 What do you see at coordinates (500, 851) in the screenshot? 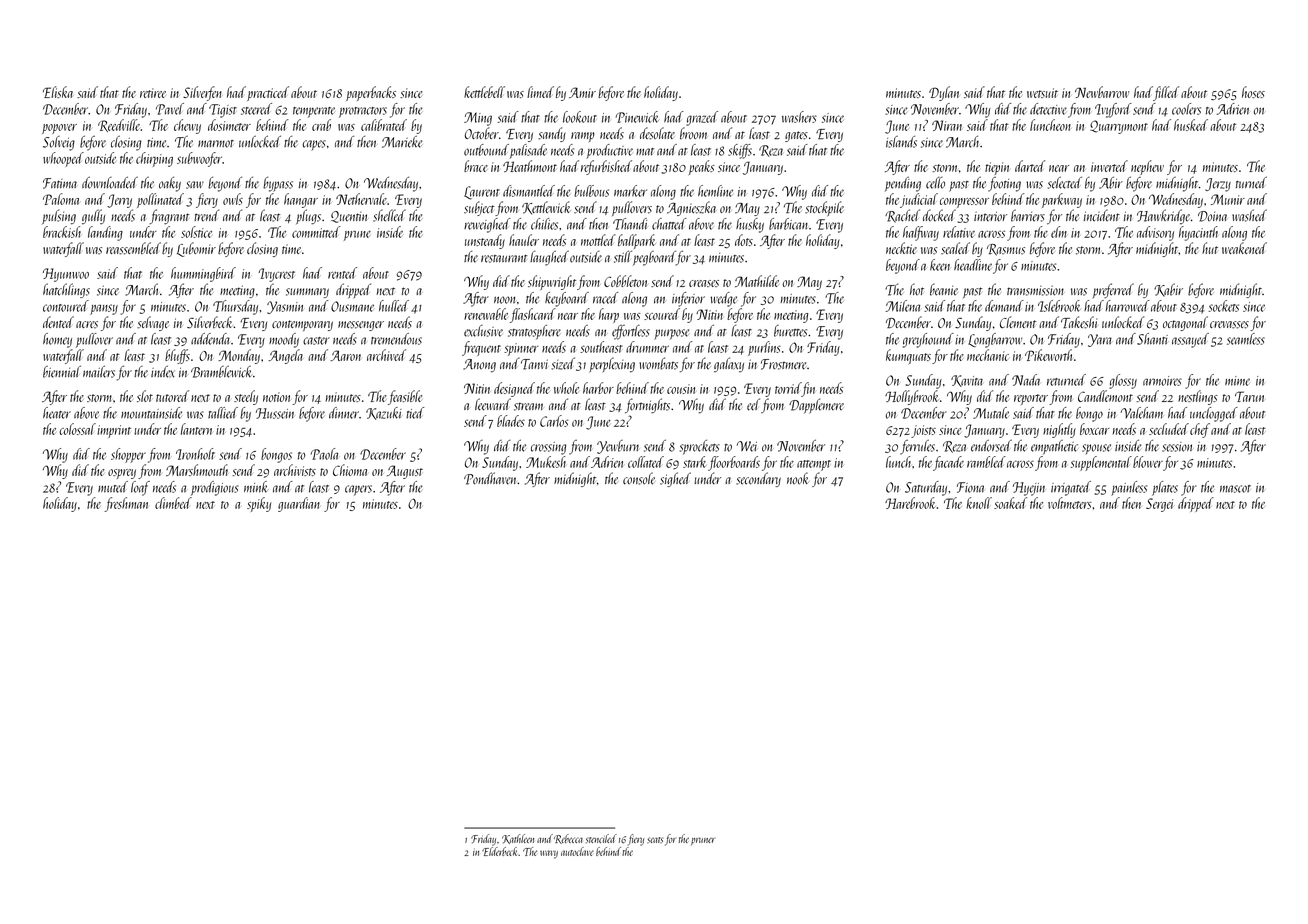
I see `Elderbeck` at bounding box center [500, 851].
